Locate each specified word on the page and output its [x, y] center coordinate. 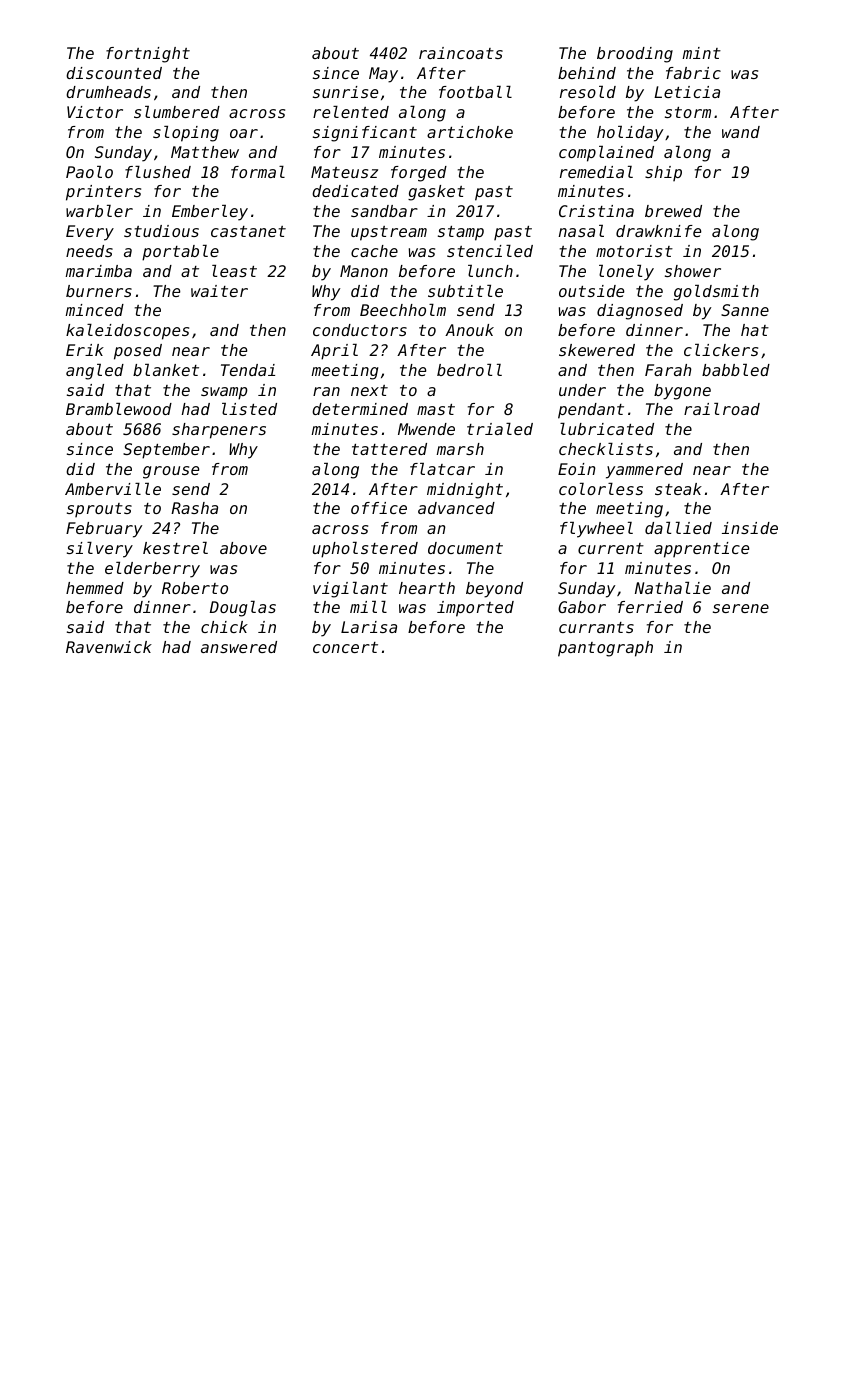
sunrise [345, 92]
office [379, 508]
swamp [224, 393]
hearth [427, 588]
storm [688, 112]
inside [750, 528]
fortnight [148, 55]
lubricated [607, 429]
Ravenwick [109, 647]
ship [663, 173]
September [166, 451]
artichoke [470, 132]
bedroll [469, 370]
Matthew [205, 152]
